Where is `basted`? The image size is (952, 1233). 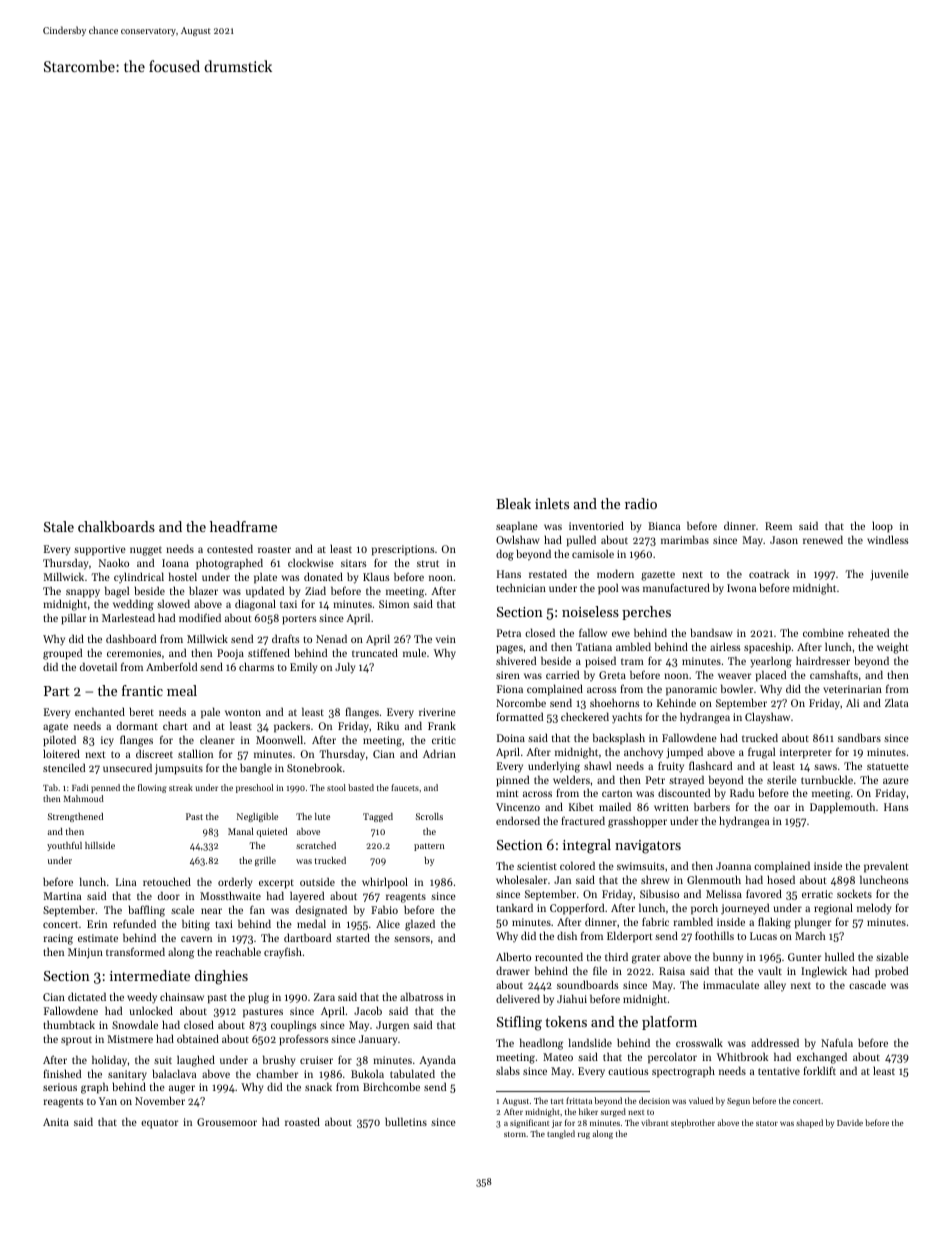 basted is located at coordinates (361, 787).
